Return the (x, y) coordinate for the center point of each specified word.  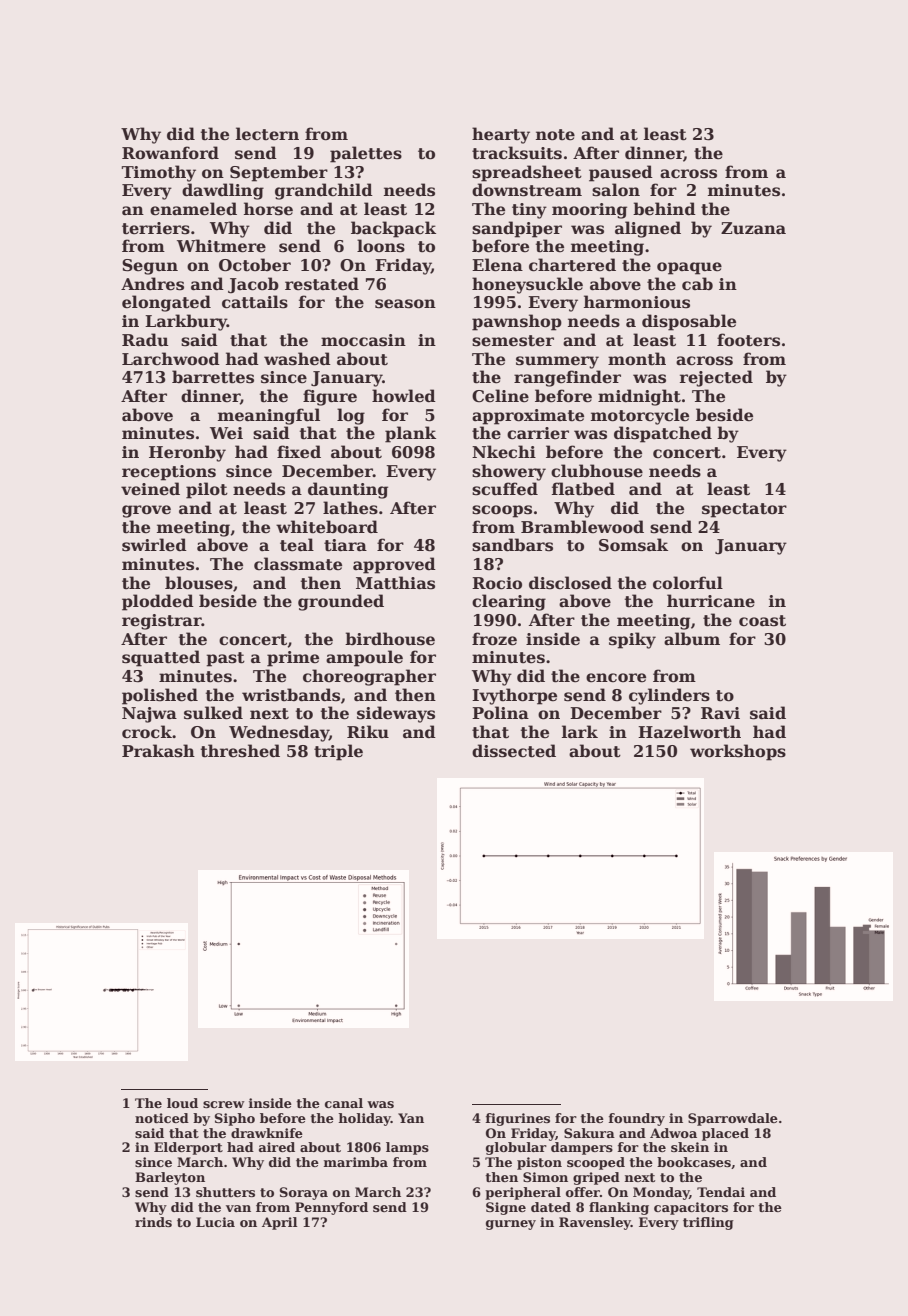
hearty (501, 135)
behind (664, 209)
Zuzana (753, 228)
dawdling (223, 191)
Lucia (215, 1222)
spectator (744, 510)
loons (381, 246)
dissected (514, 751)
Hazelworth (689, 732)
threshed (240, 751)
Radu (145, 340)
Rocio (497, 583)
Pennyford (331, 1208)
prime (293, 659)
